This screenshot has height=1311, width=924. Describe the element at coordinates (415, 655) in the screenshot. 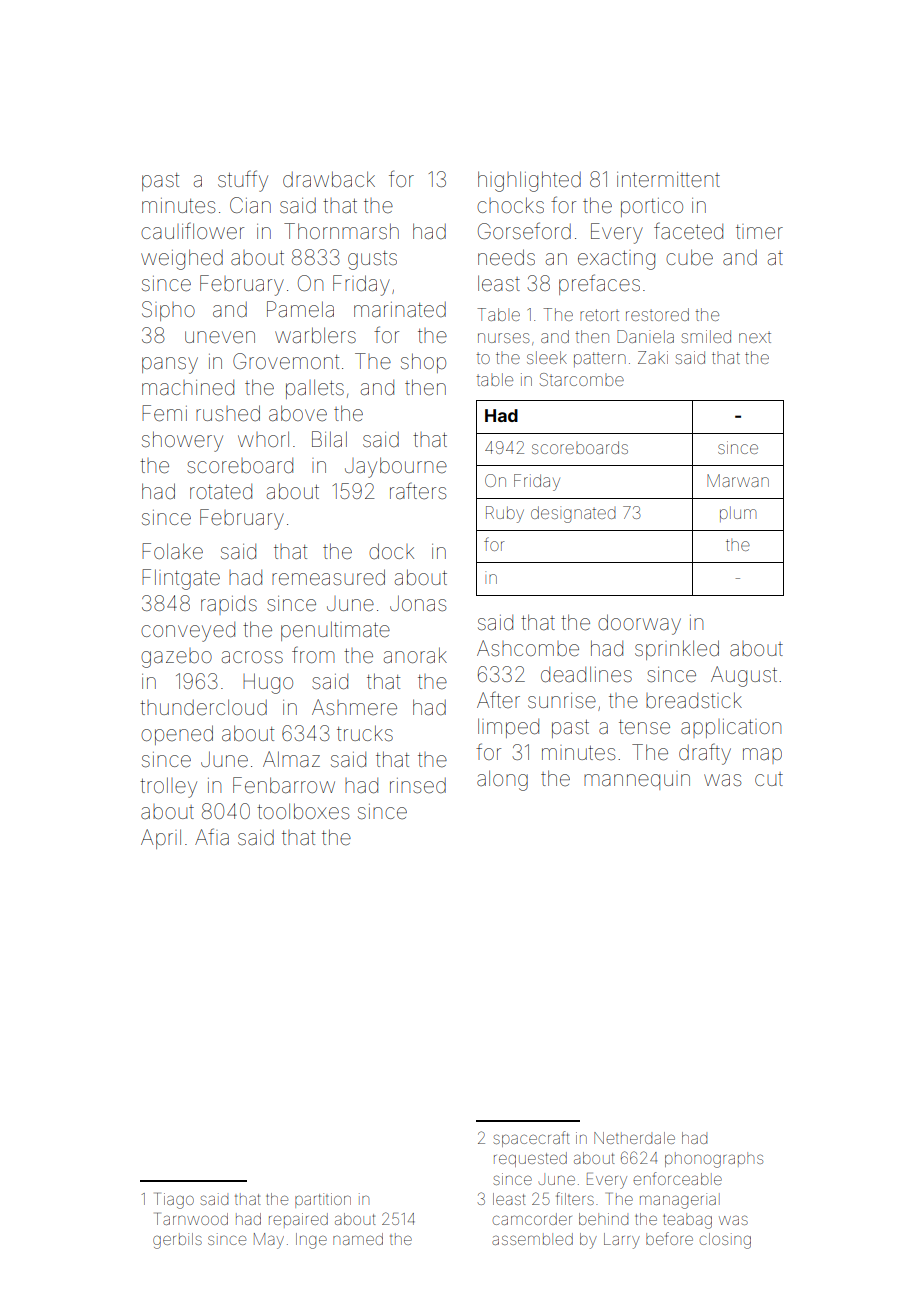

I see `anorak` at that location.
